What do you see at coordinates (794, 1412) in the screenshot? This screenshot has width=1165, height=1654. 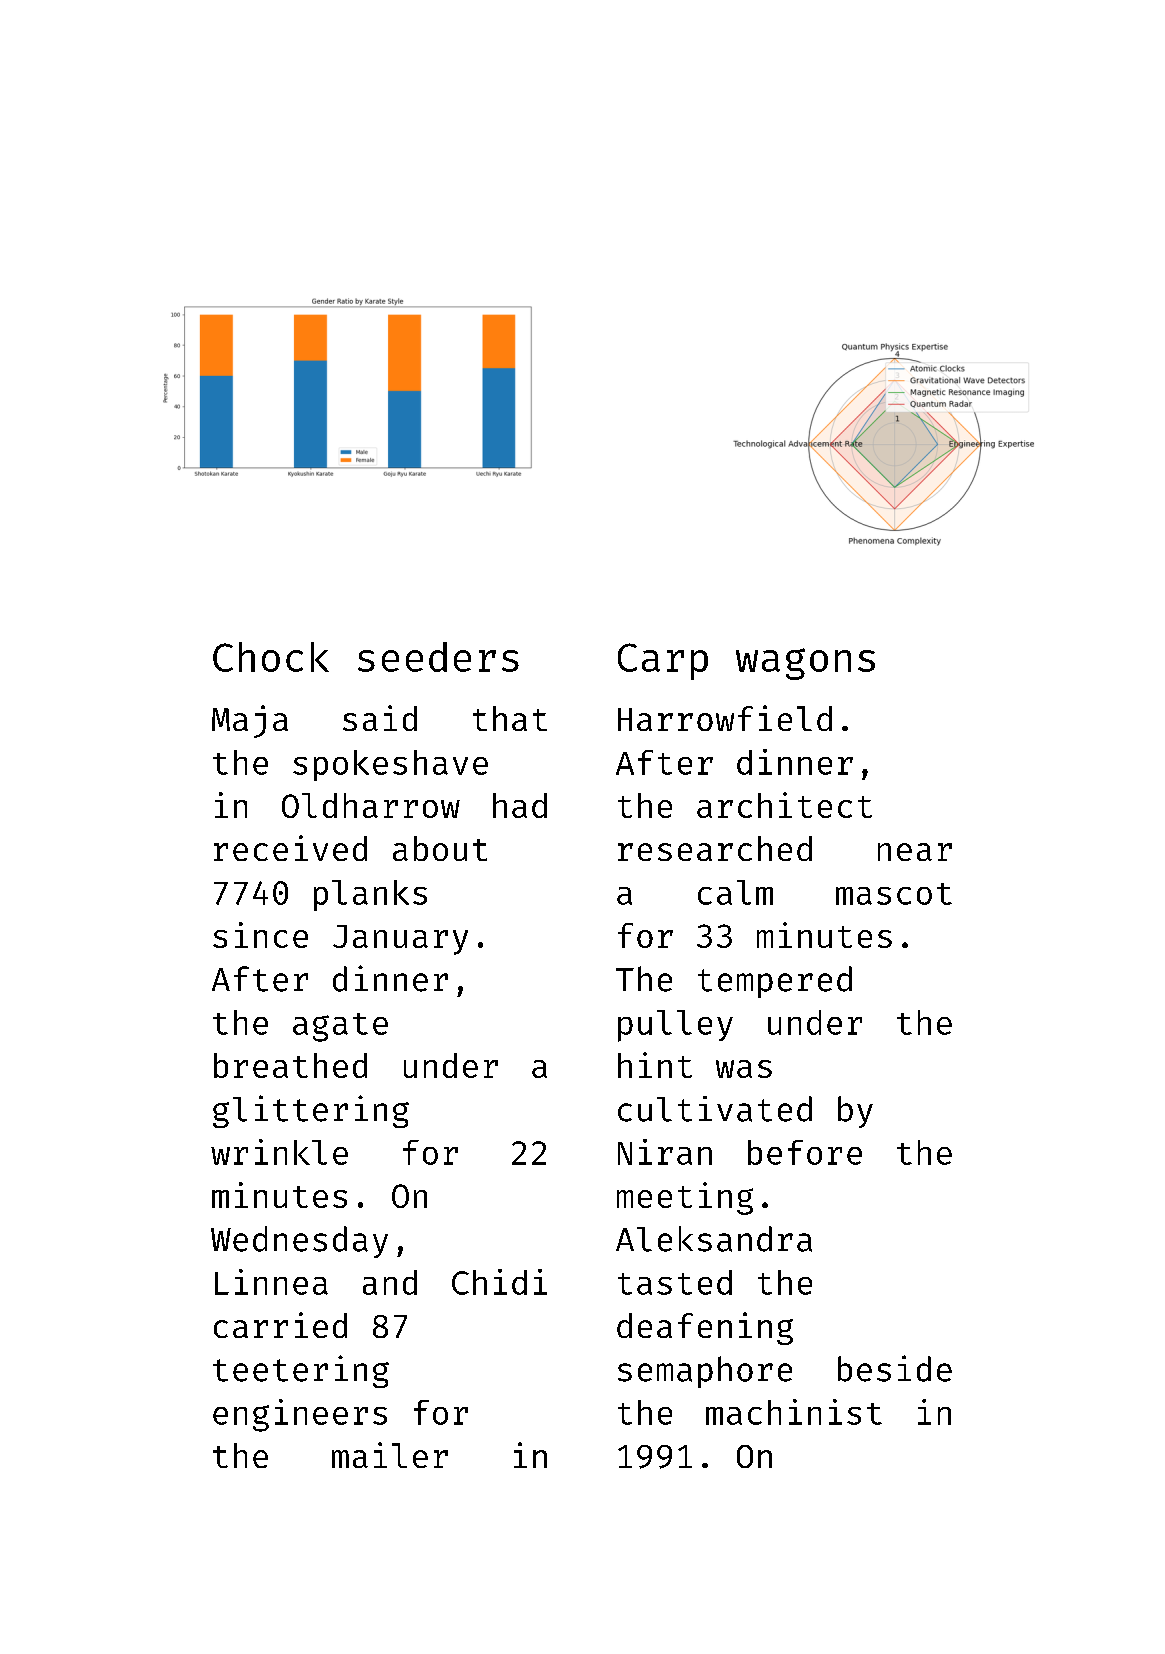 I see `machinist` at bounding box center [794, 1412].
